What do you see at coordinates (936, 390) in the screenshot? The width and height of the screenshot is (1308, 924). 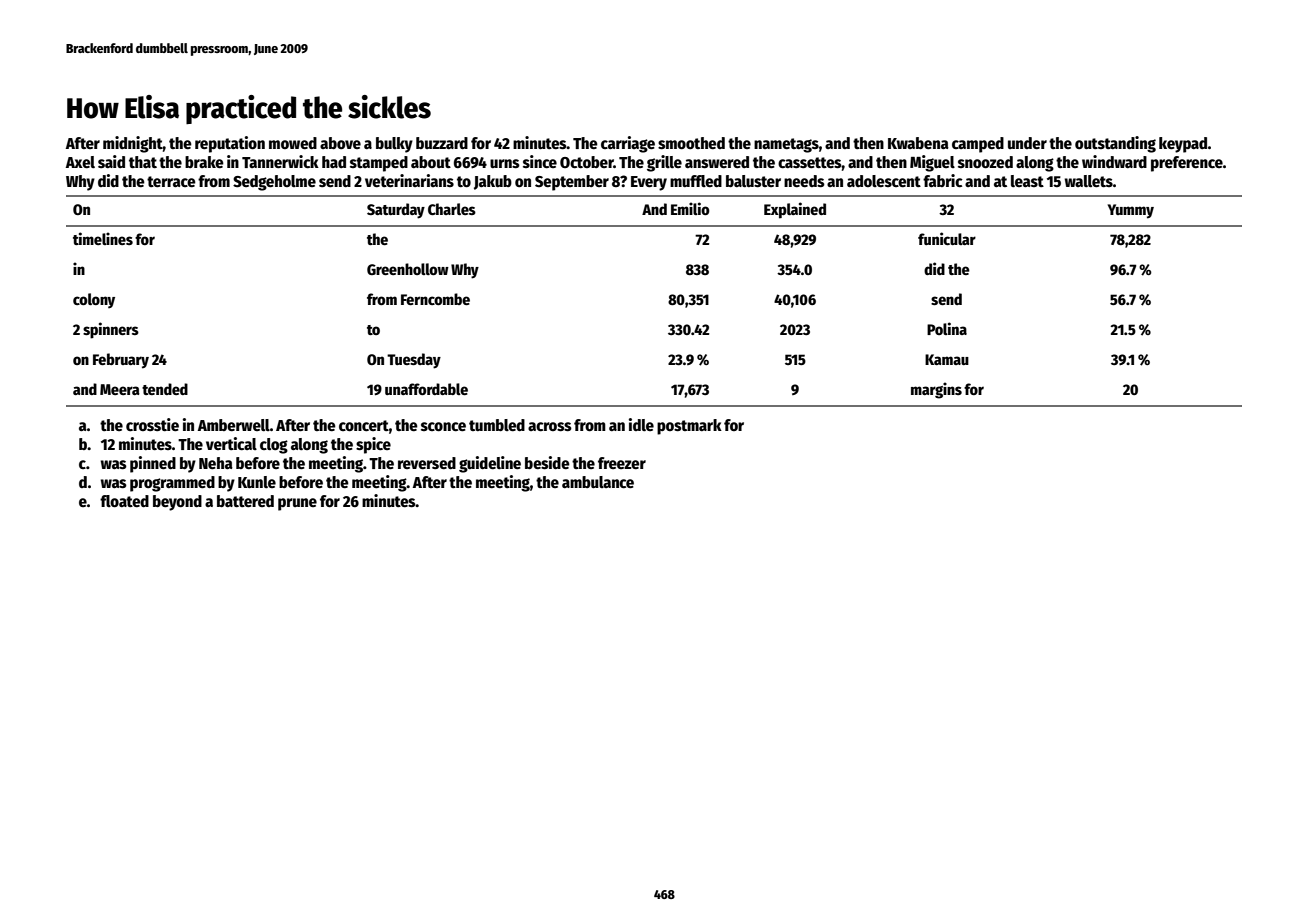 I see `margins` at bounding box center [936, 390].
